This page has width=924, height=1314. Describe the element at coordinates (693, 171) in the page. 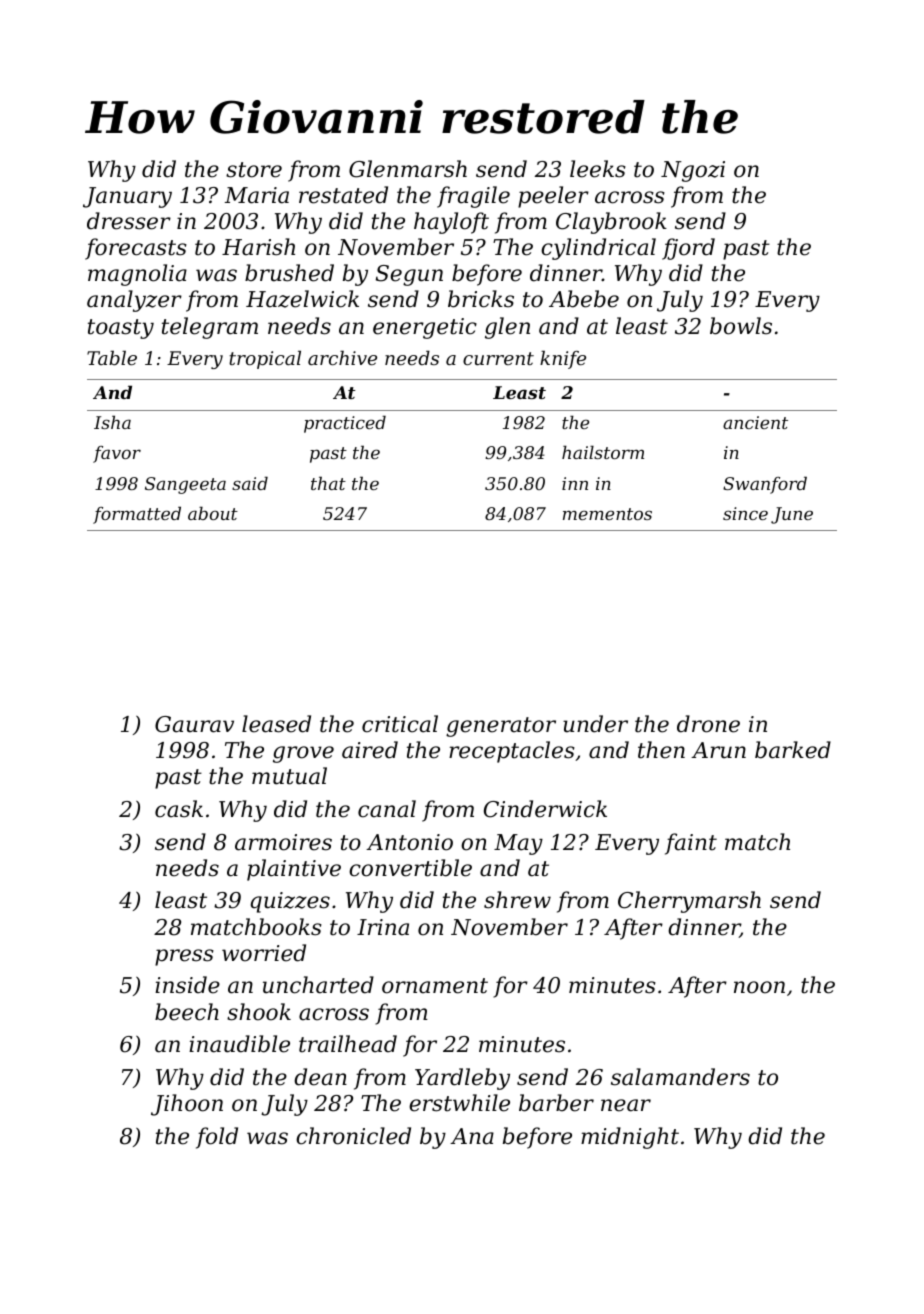

I see `Ngozi` at that location.
